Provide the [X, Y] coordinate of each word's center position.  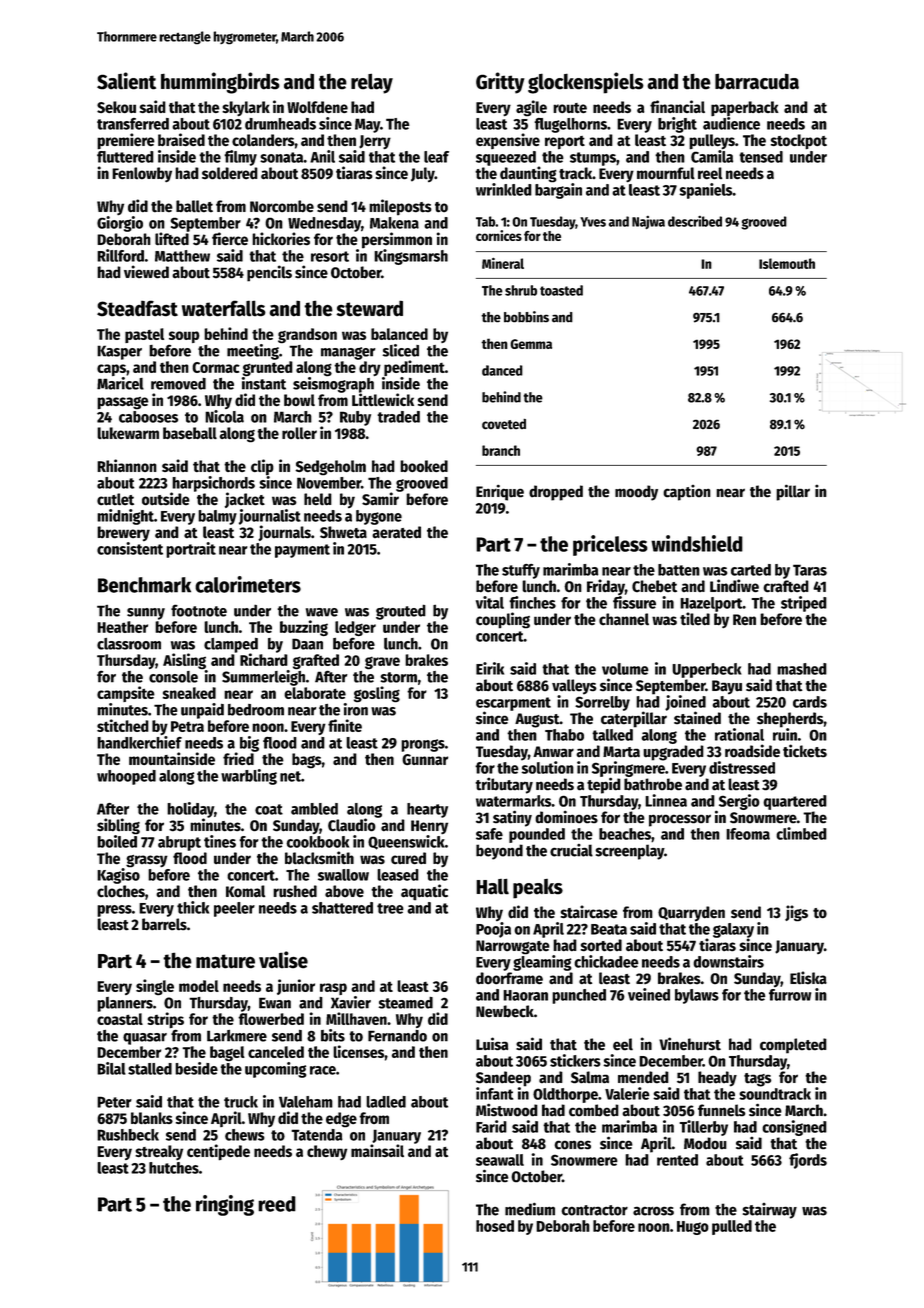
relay [372, 83]
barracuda [757, 81]
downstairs [728, 961]
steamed [406, 1003]
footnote [199, 611]
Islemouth [787, 263]
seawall [500, 1160]
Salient [126, 81]
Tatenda [316, 1135]
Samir [380, 499]
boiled [117, 841]
